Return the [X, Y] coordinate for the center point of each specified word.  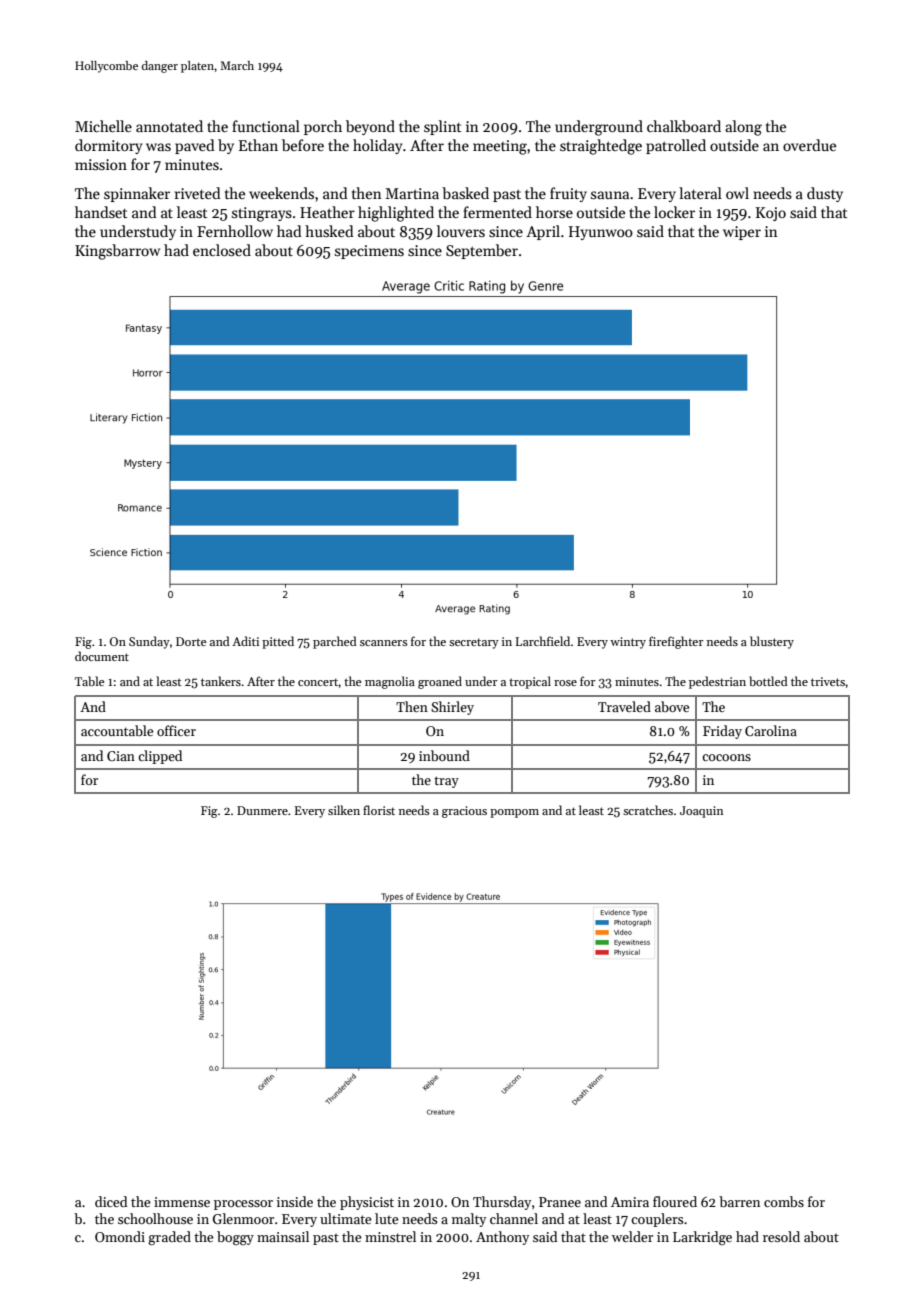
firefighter [676, 642]
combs [784, 1201]
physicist [367, 1203]
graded [169, 1238]
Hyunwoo [601, 233]
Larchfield [543, 641]
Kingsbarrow [117, 252]
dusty [825, 194]
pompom [514, 813]
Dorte [191, 641]
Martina [412, 193]
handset [101, 212]
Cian [121, 756]
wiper [742, 233]
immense [182, 1202]
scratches [648, 810]
